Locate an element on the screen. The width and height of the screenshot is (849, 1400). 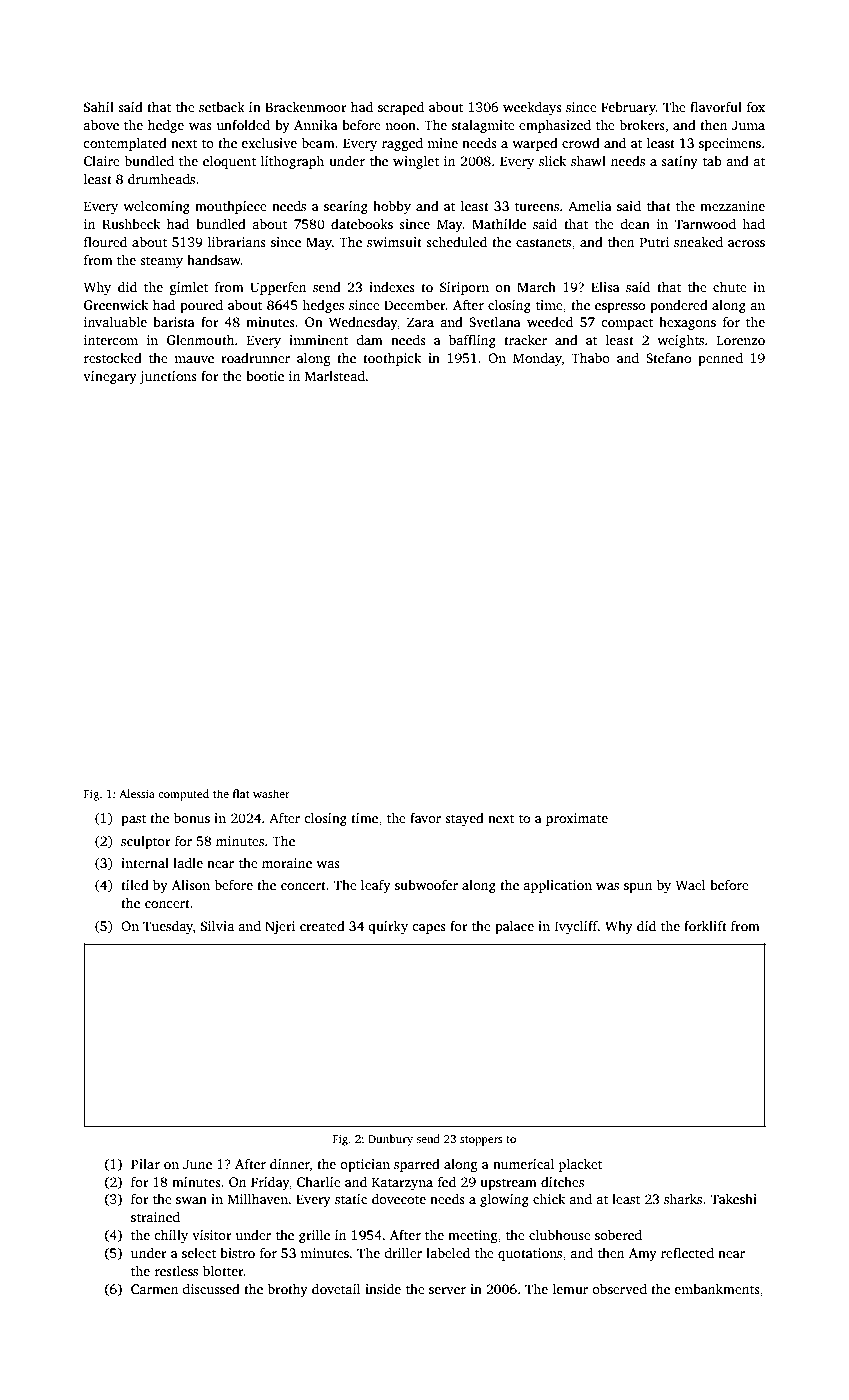
forklift is located at coordinates (705, 925).
